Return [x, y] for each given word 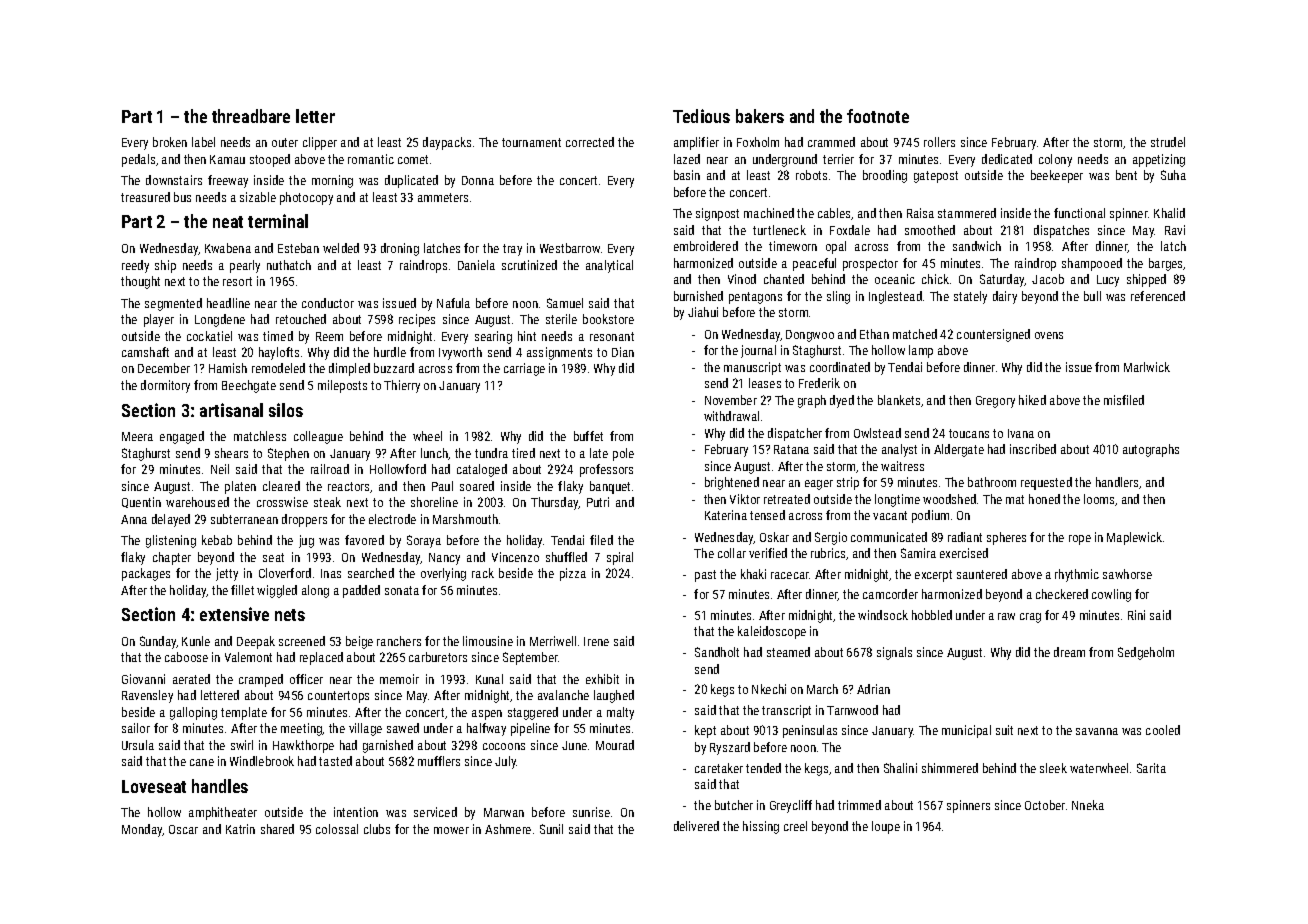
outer [285, 142]
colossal [337, 829]
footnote [878, 116]
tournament [531, 142]
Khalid [1169, 213]
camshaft [145, 352]
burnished [698, 296]
